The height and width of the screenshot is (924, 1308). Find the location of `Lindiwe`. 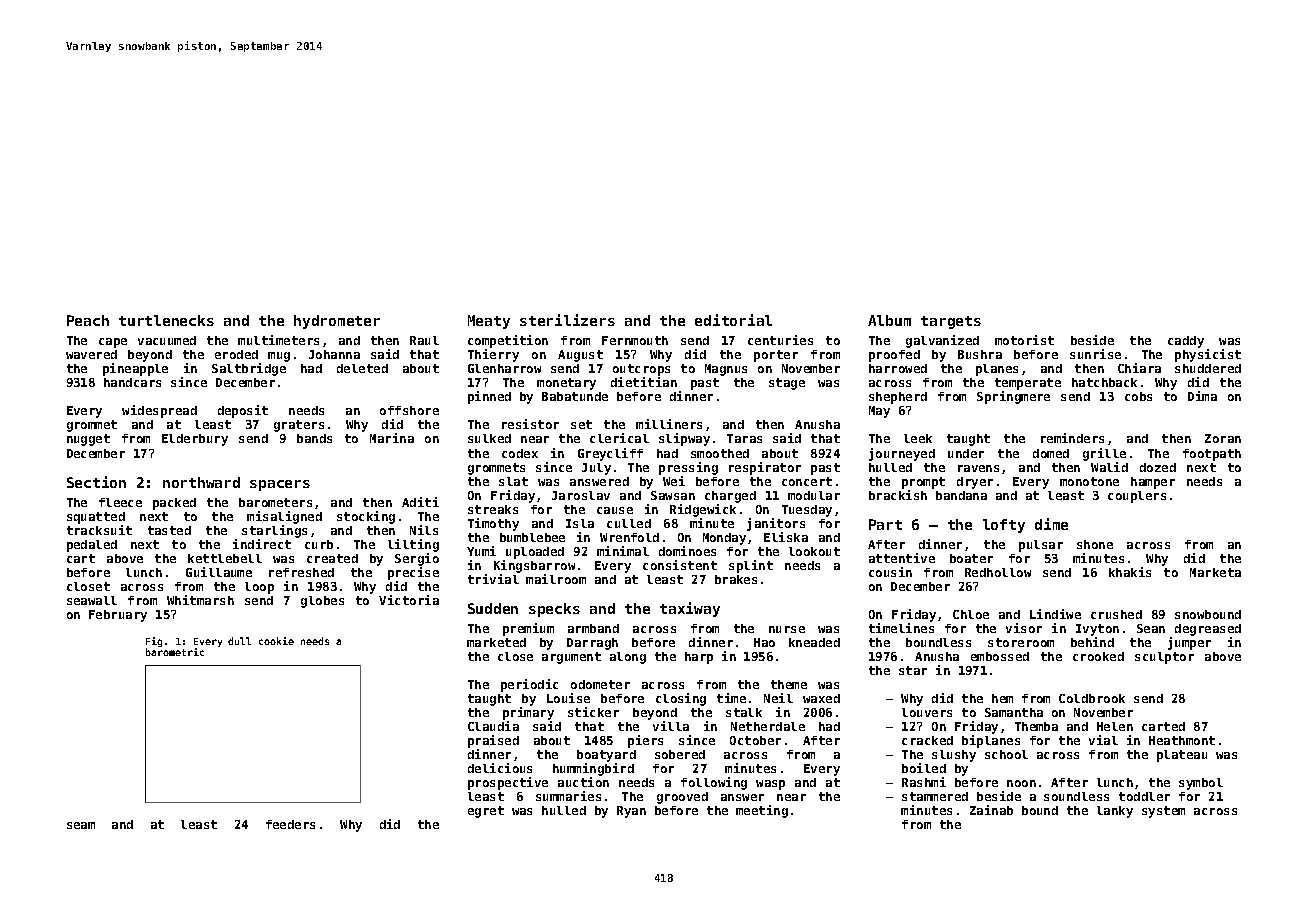

Lindiwe is located at coordinates (1055, 614).
